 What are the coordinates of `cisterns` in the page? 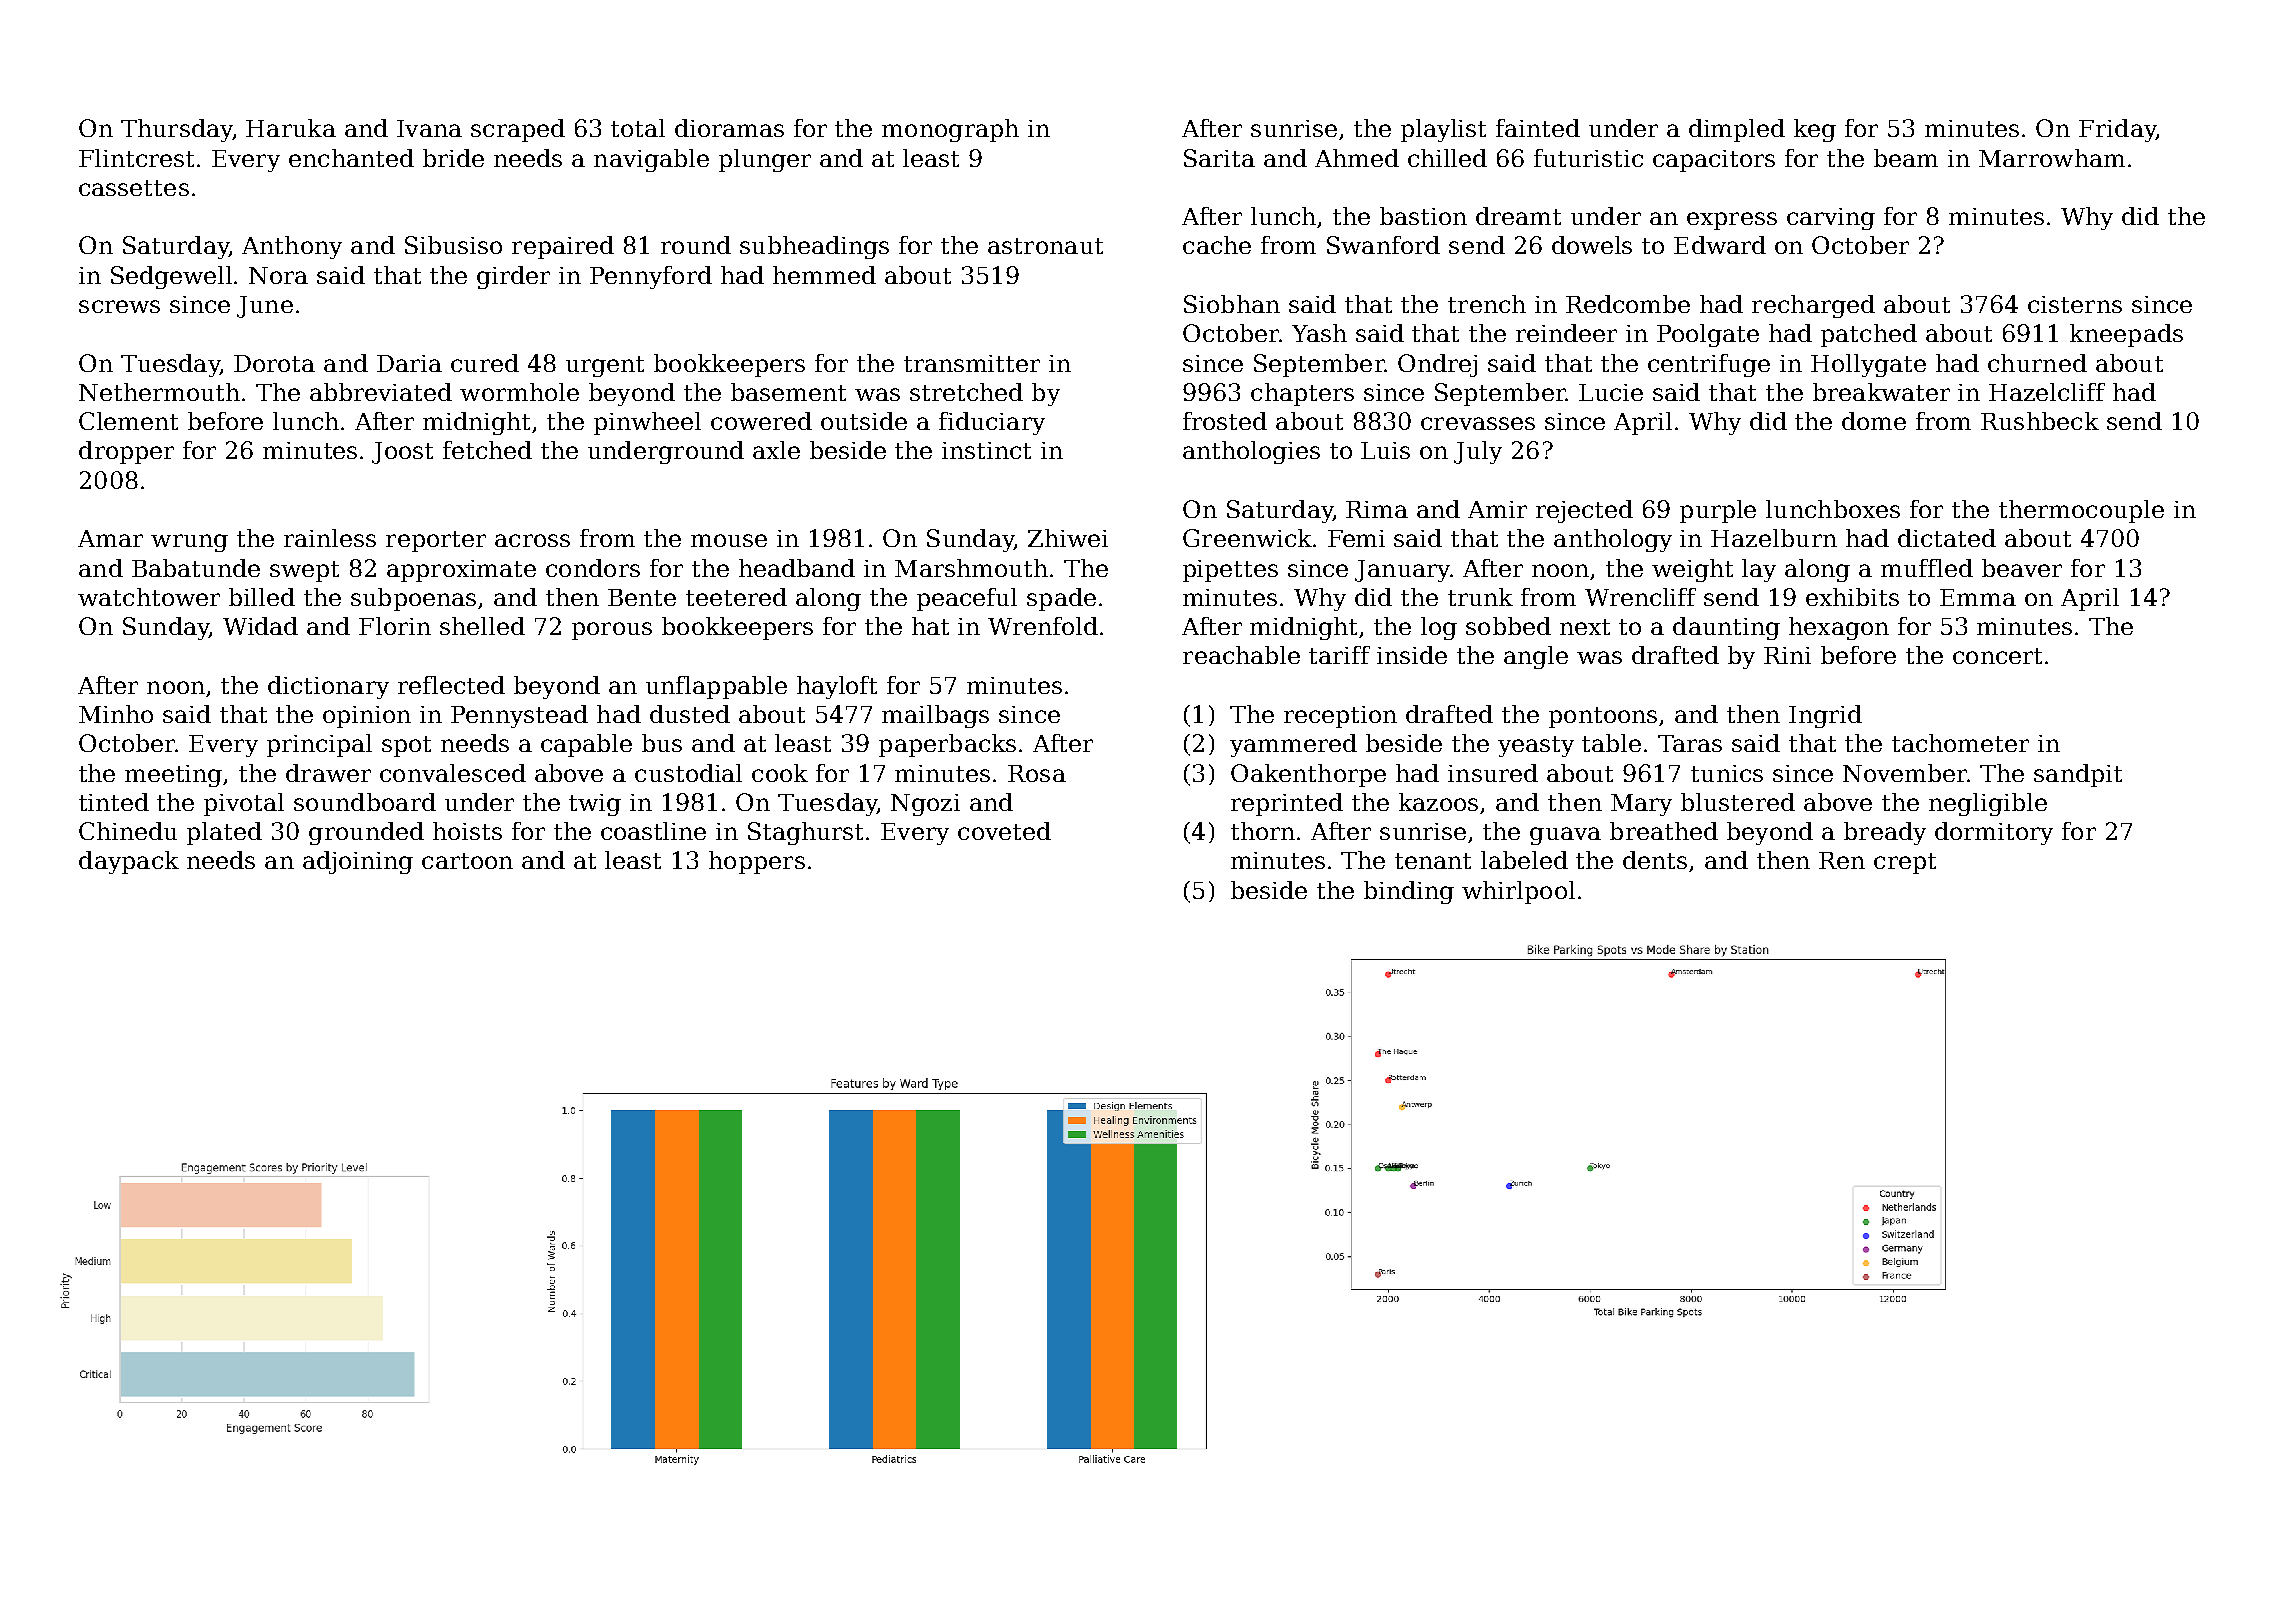 It's located at (2075, 304).
